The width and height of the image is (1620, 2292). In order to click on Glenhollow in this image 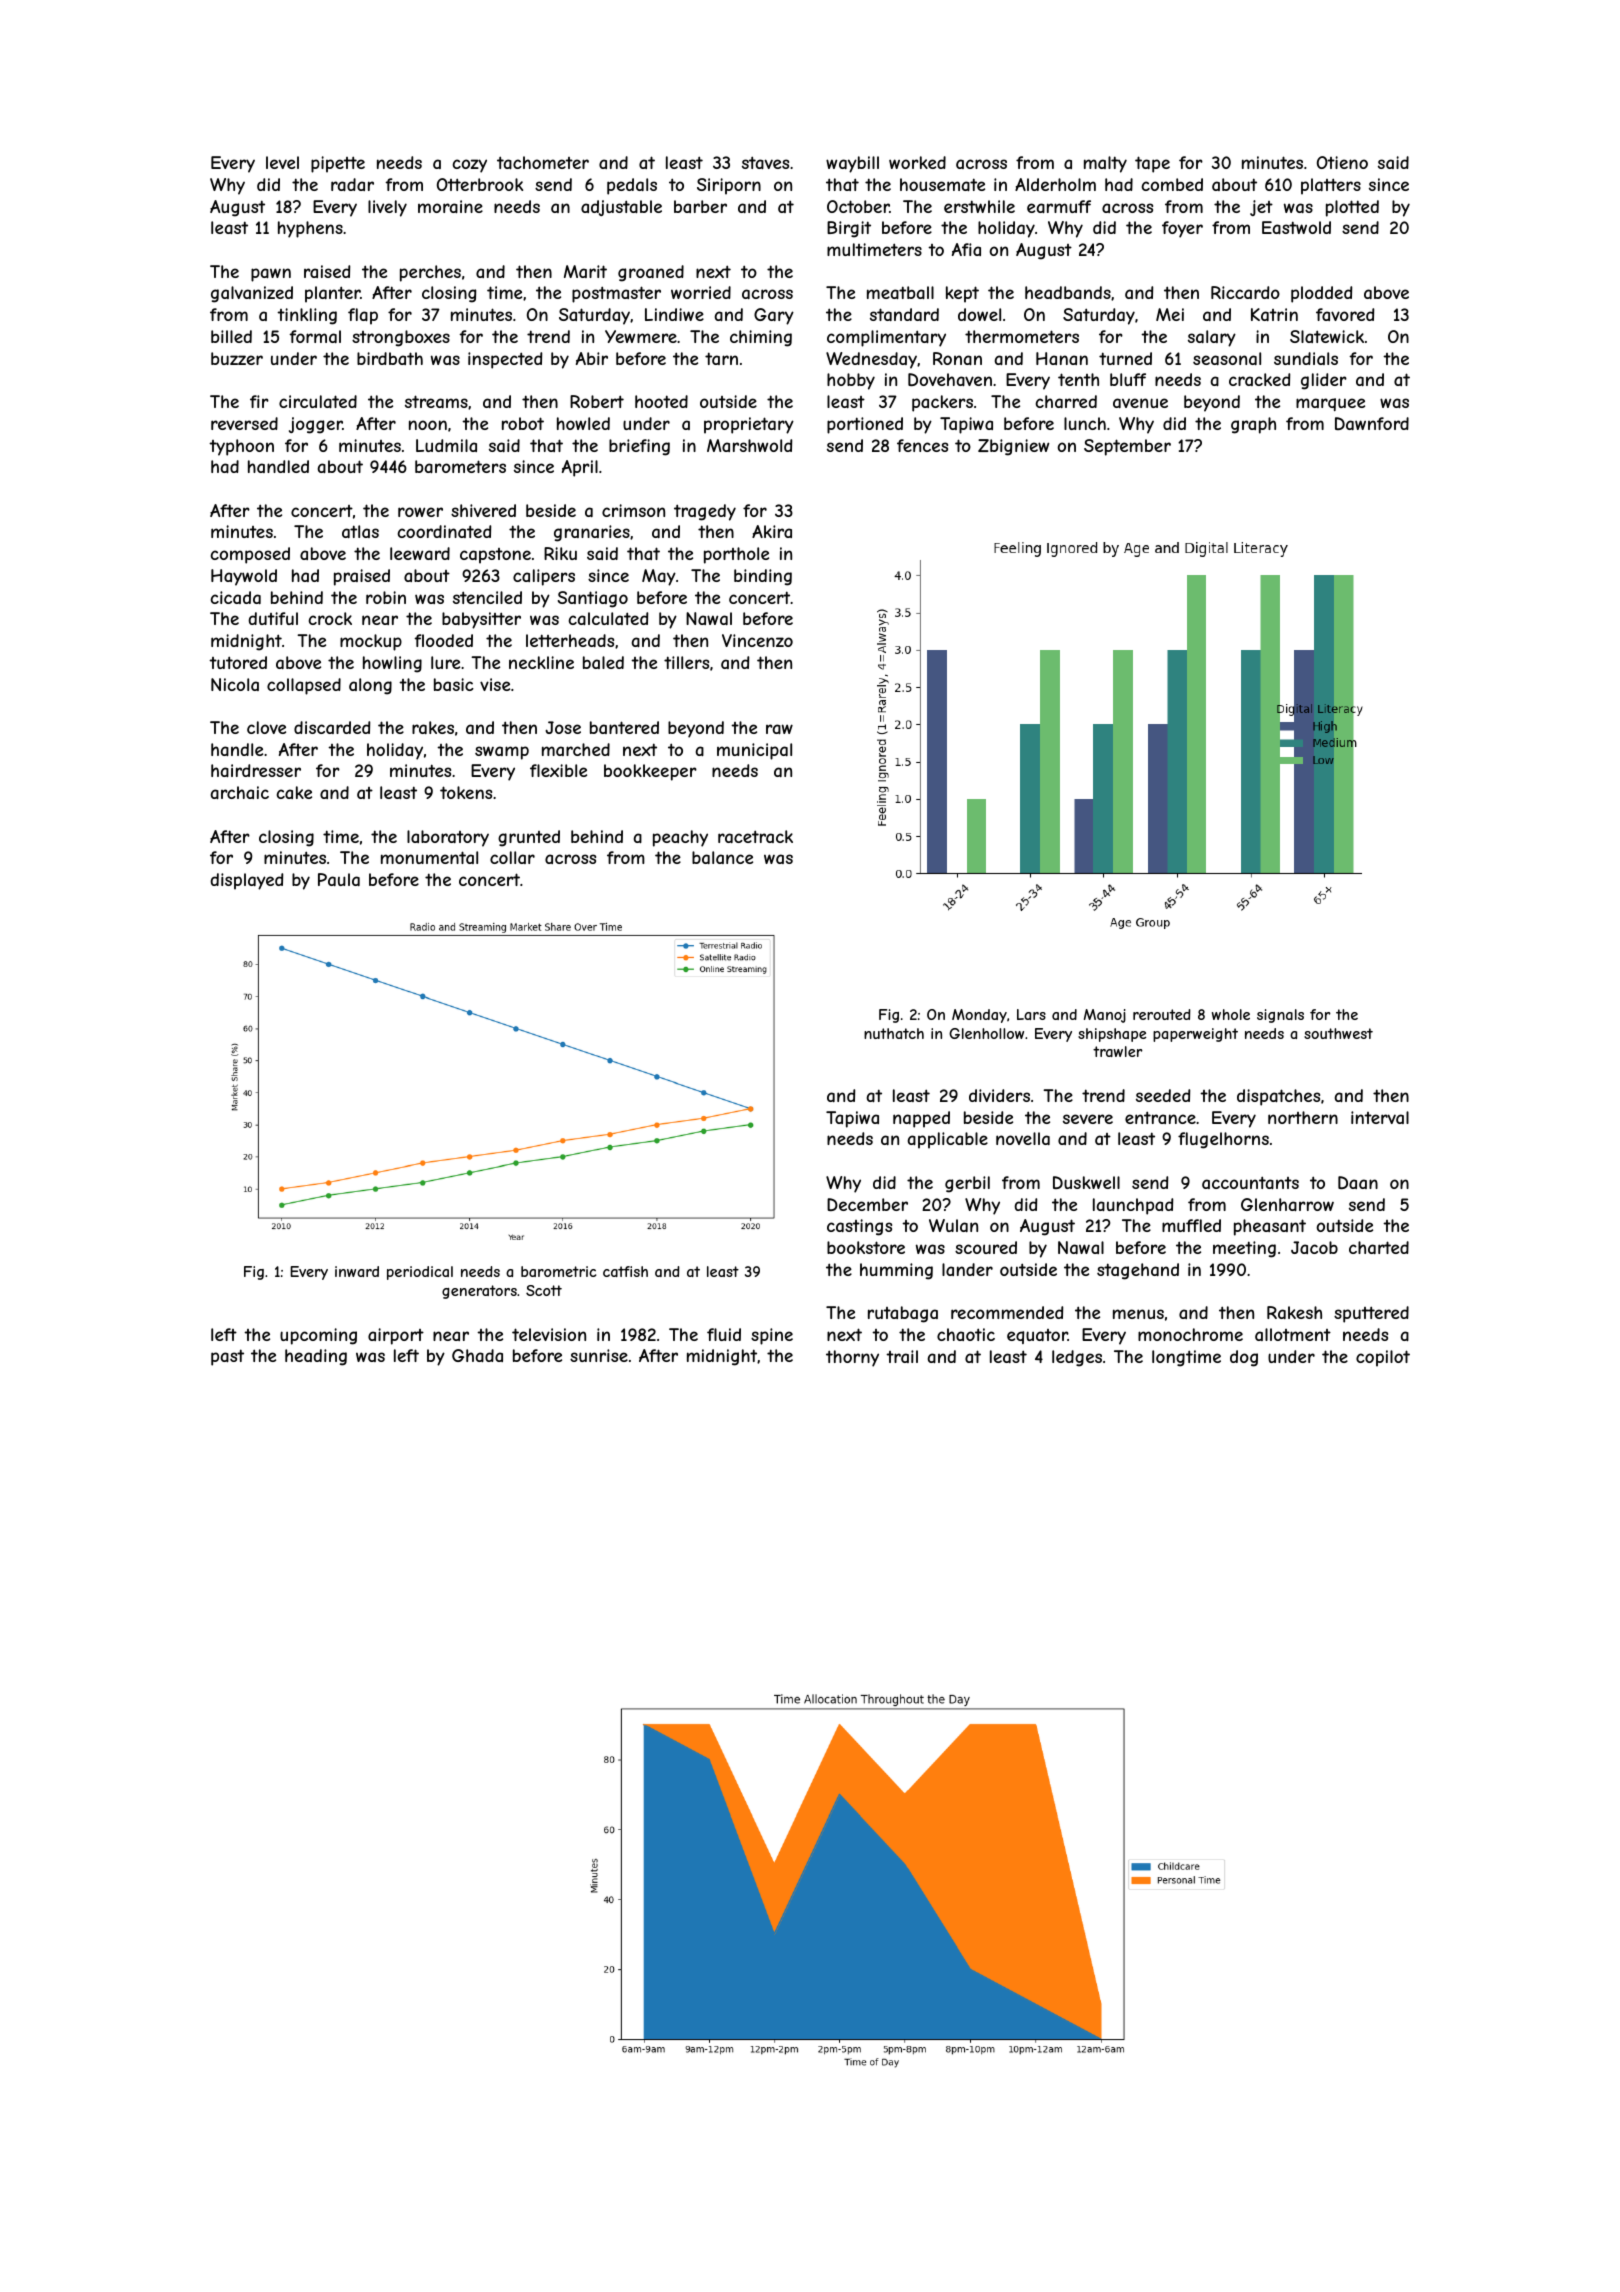, I will do `click(986, 1033)`.
